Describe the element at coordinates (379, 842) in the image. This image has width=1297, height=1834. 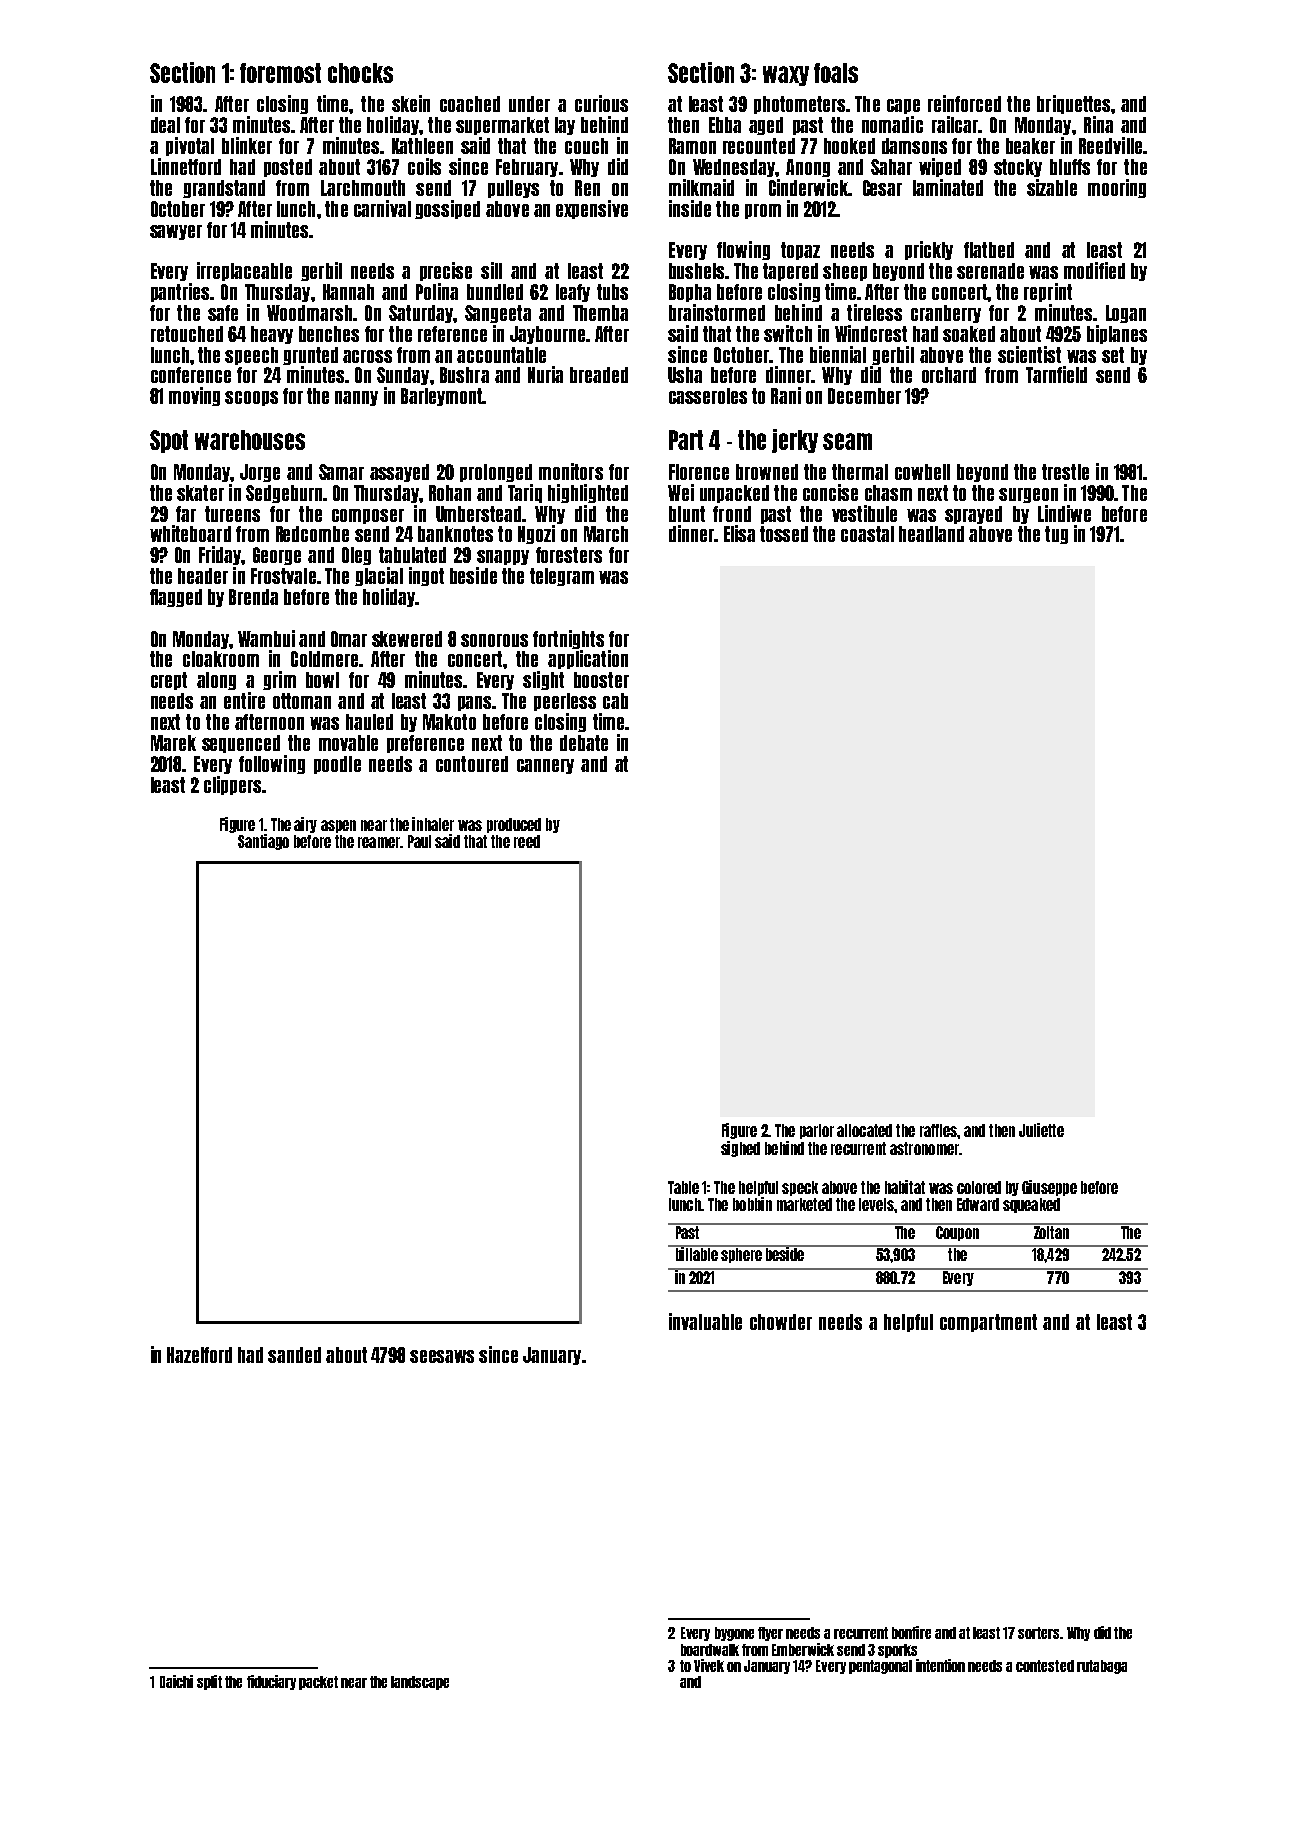
I see `reamer` at that location.
